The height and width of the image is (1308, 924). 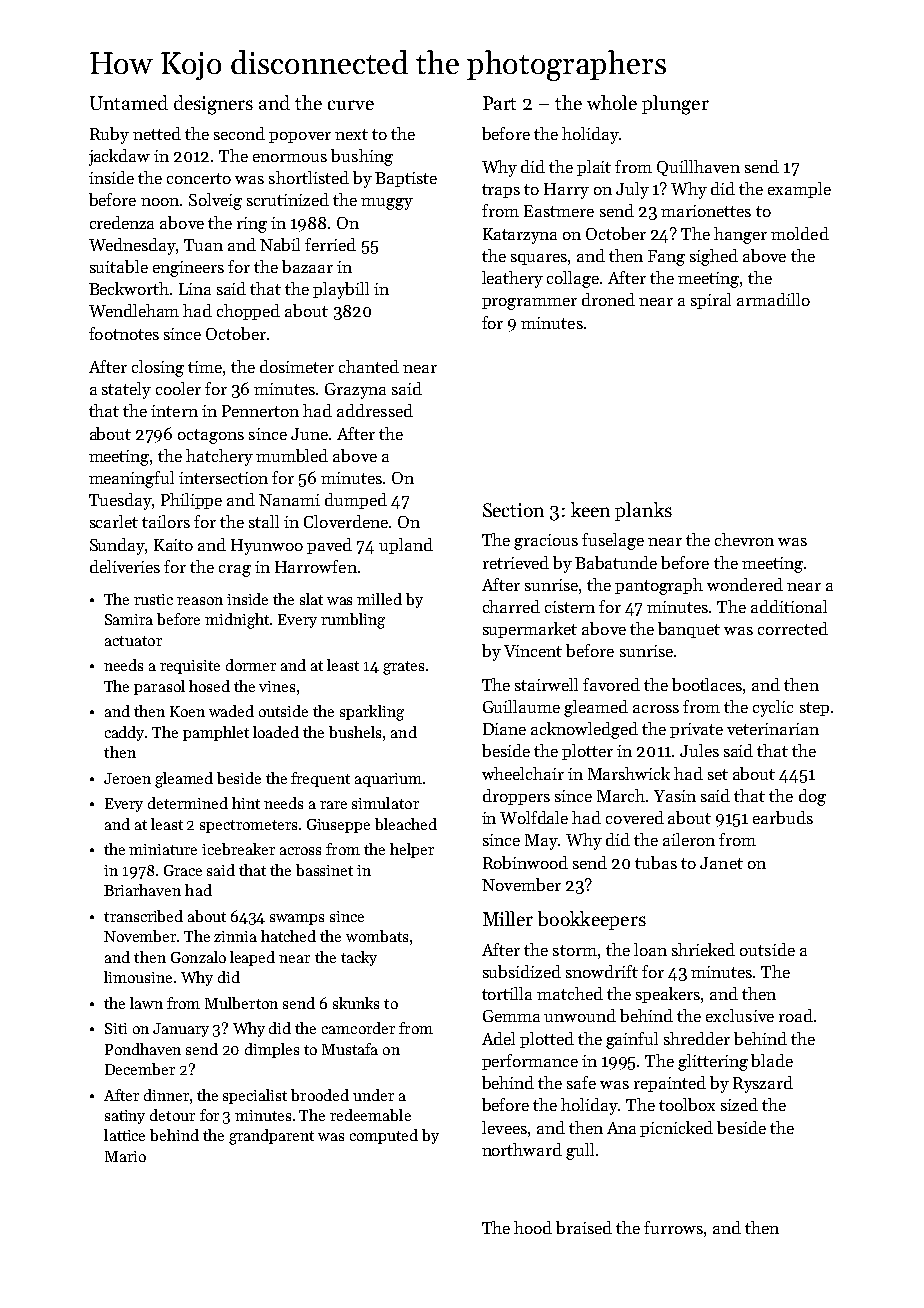 What do you see at coordinates (529, 304) in the image?
I see `programmer` at bounding box center [529, 304].
